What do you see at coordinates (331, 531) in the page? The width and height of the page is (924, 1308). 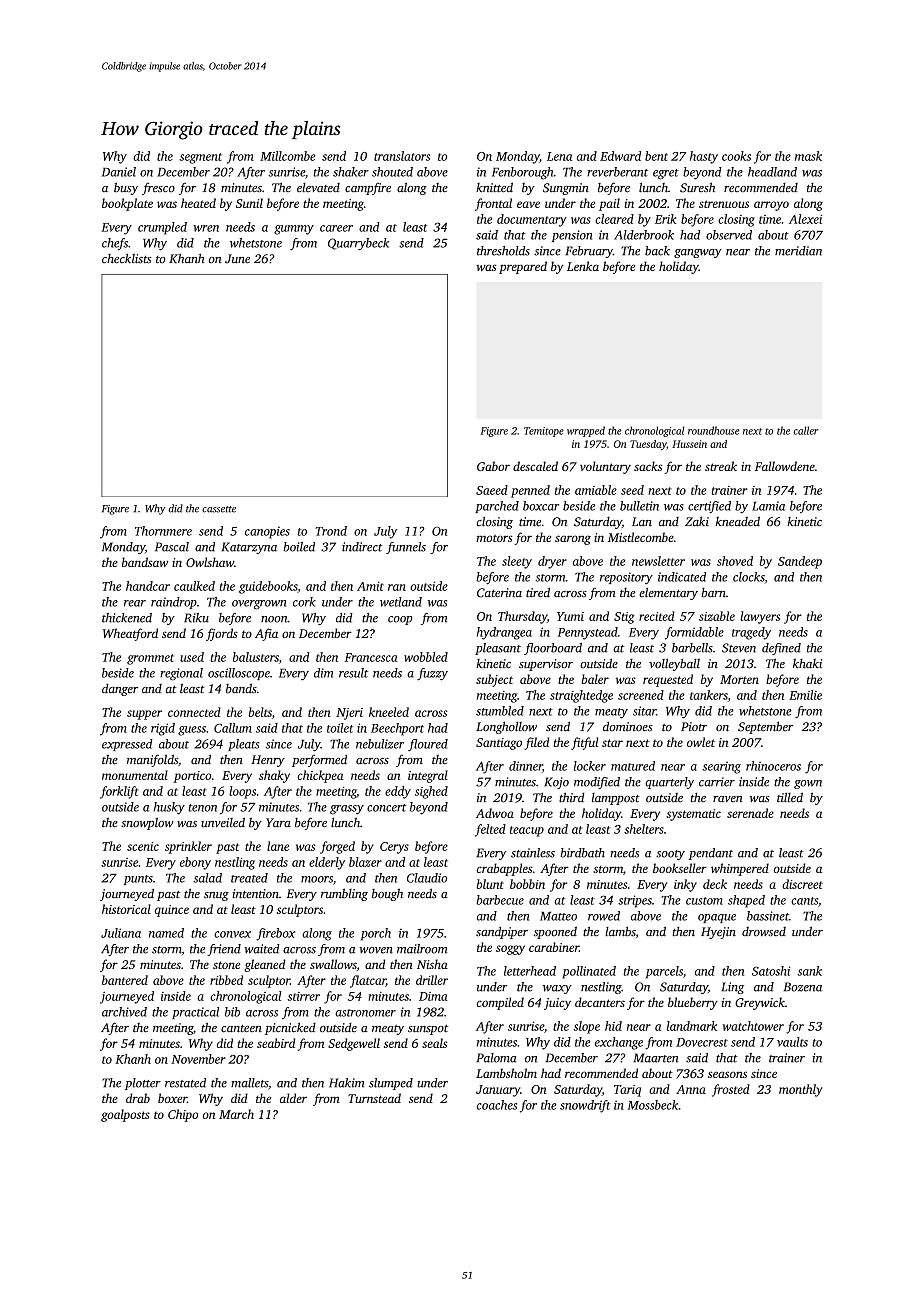 I see `Trond` at bounding box center [331, 531].
